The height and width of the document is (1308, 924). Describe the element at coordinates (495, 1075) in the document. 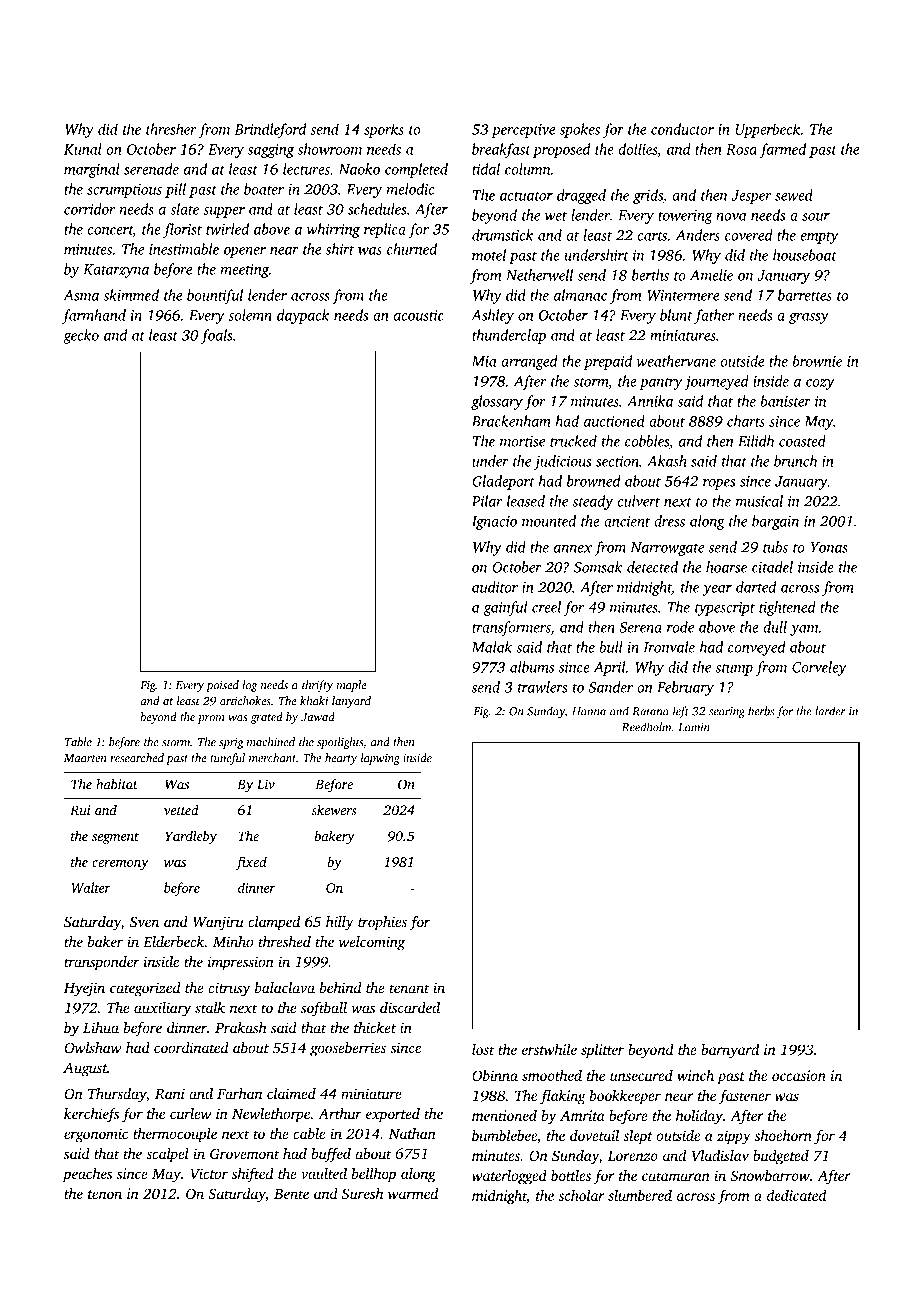

I see `Obinna` at that location.
